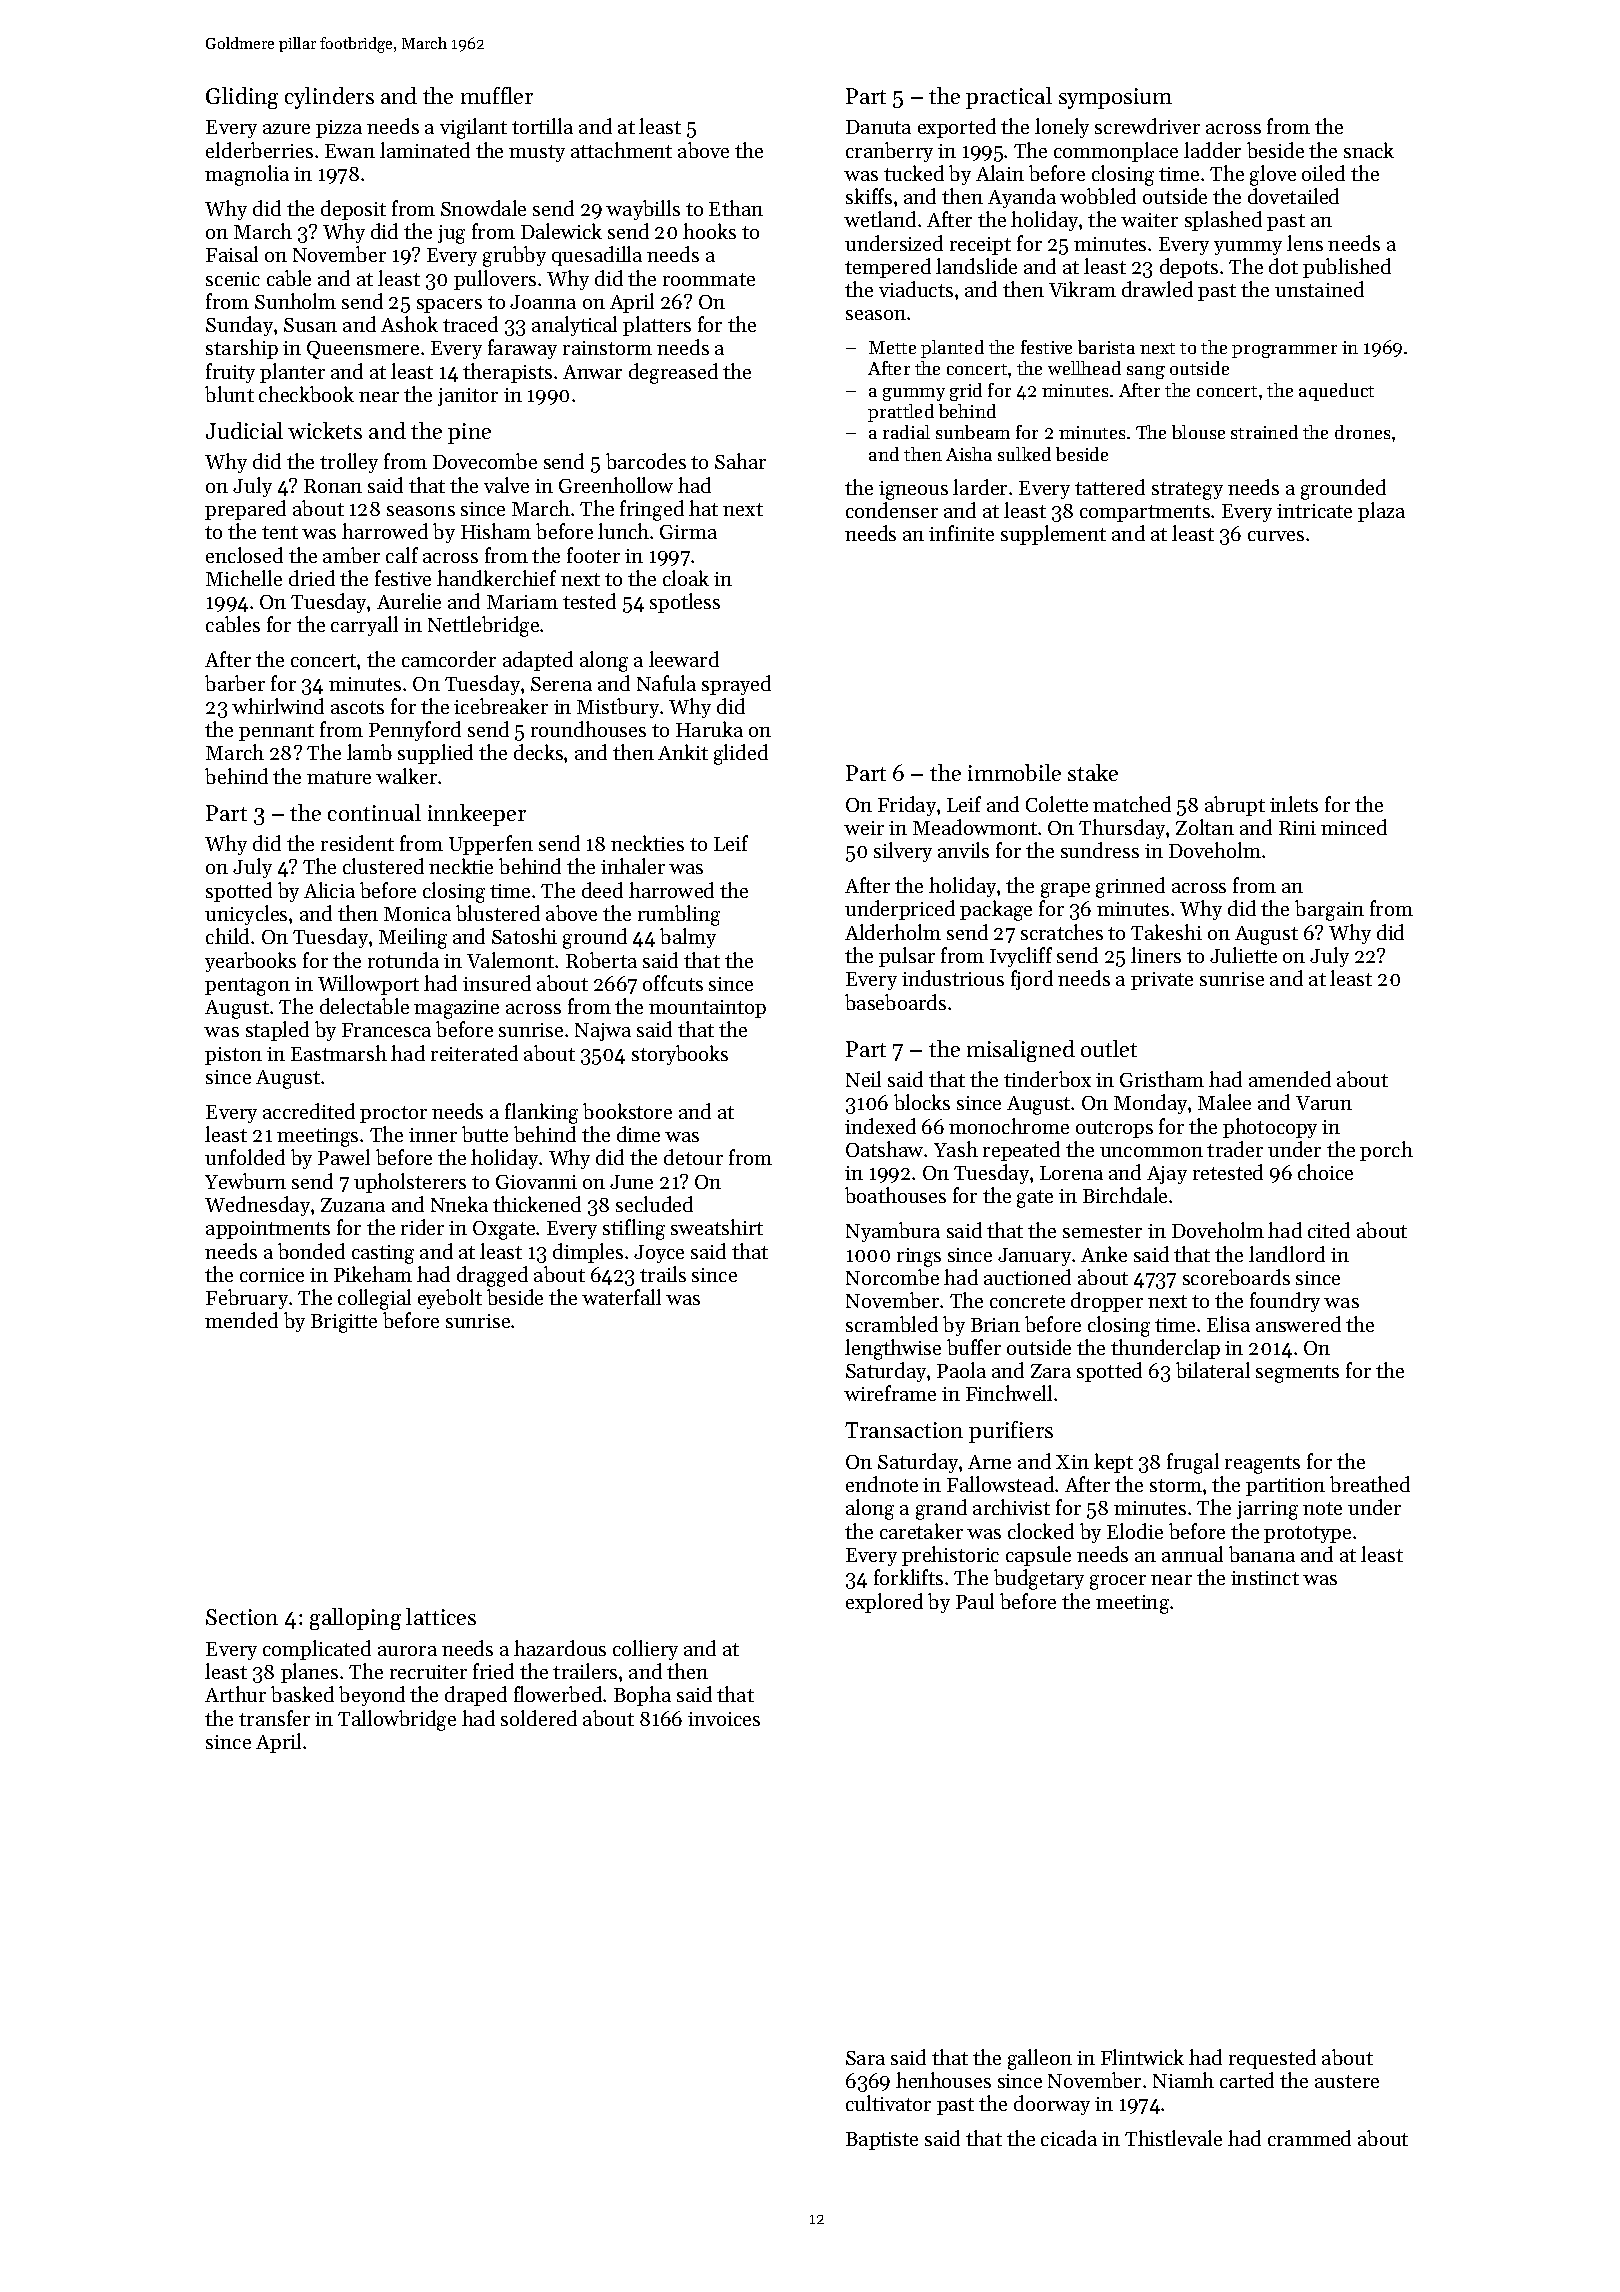  What do you see at coordinates (1115, 98) in the document?
I see `symposium` at bounding box center [1115, 98].
